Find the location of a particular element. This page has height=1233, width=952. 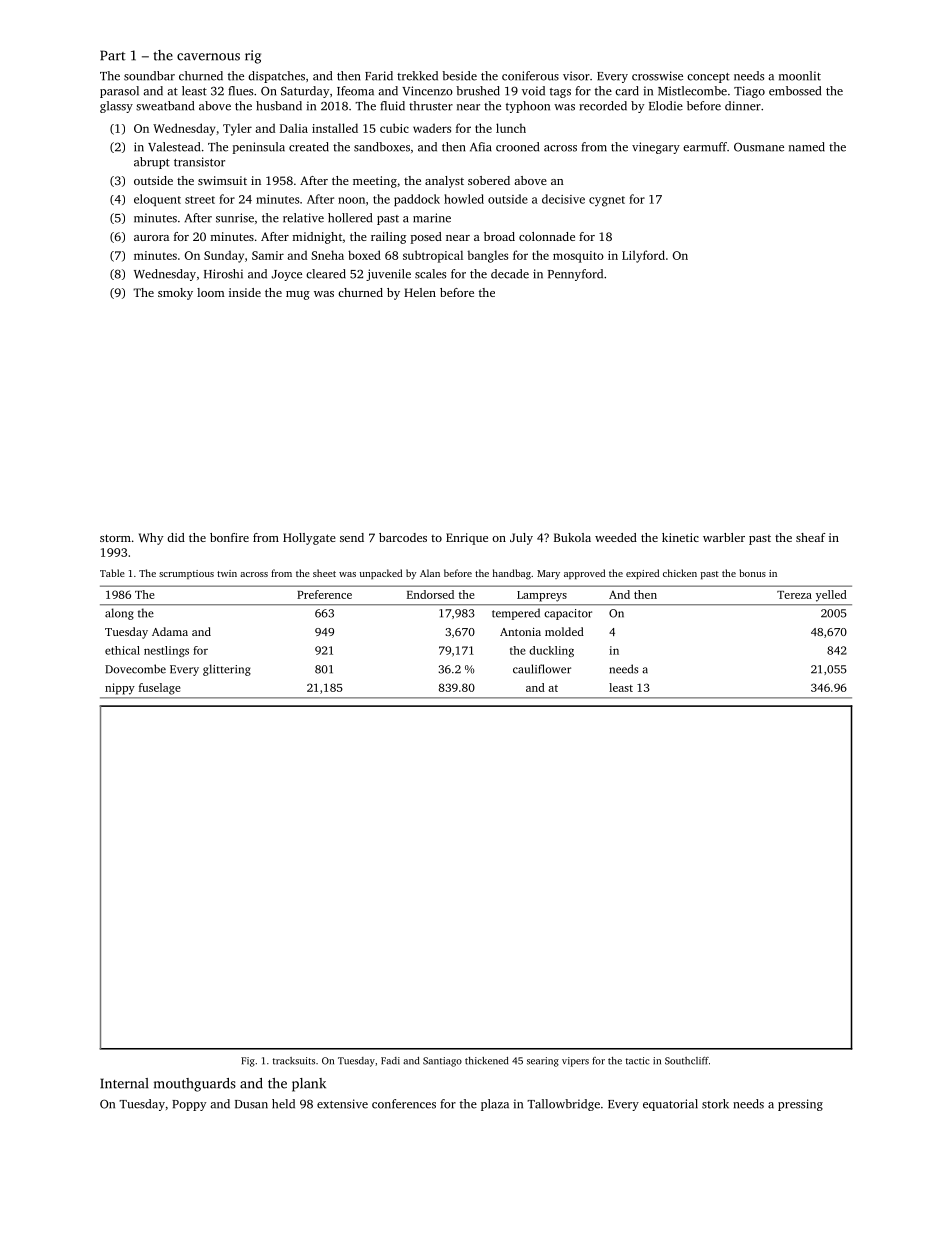

warbler is located at coordinates (724, 537).
